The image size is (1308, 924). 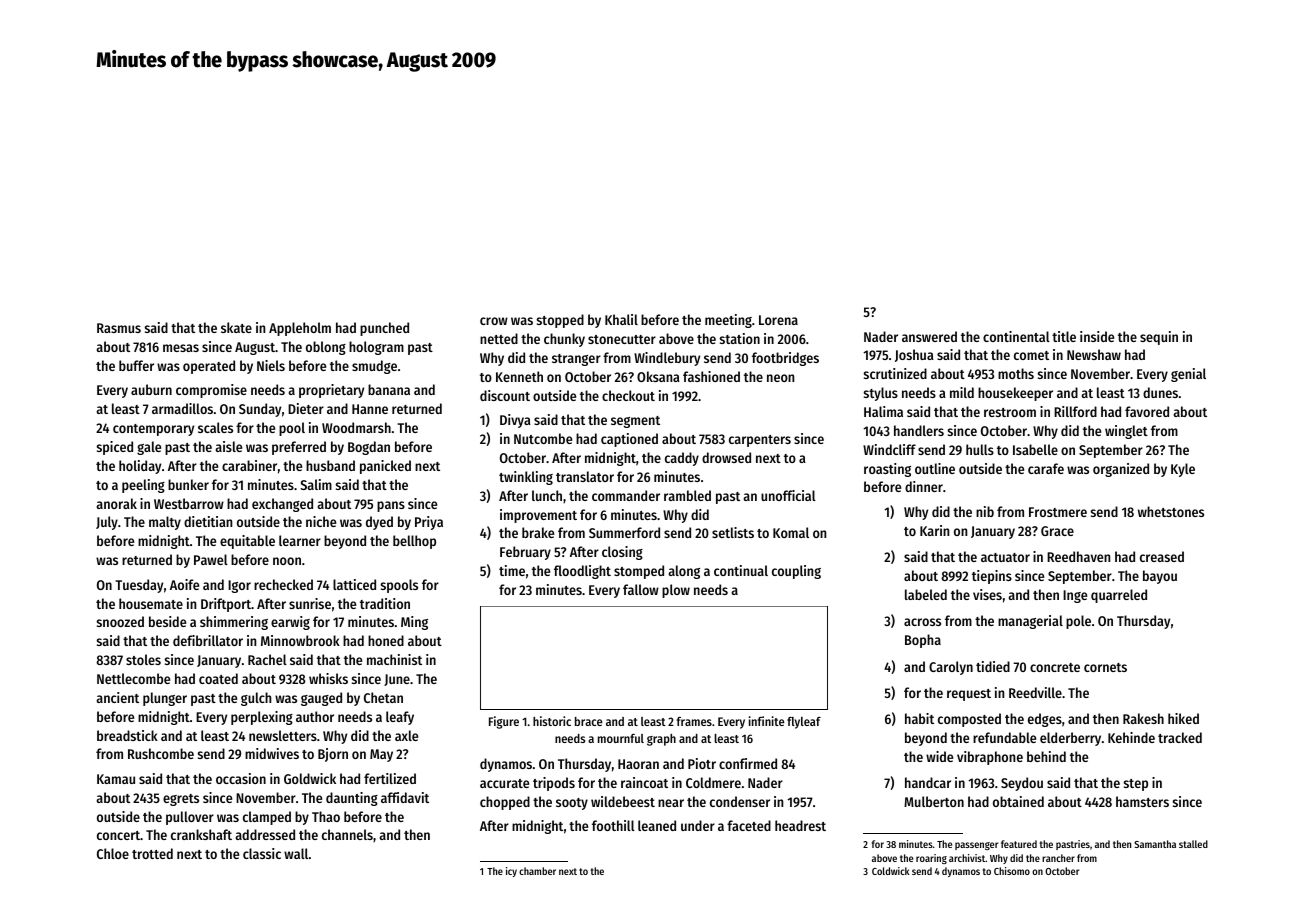 I want to click on setlists, so click(x=733, y=532).
